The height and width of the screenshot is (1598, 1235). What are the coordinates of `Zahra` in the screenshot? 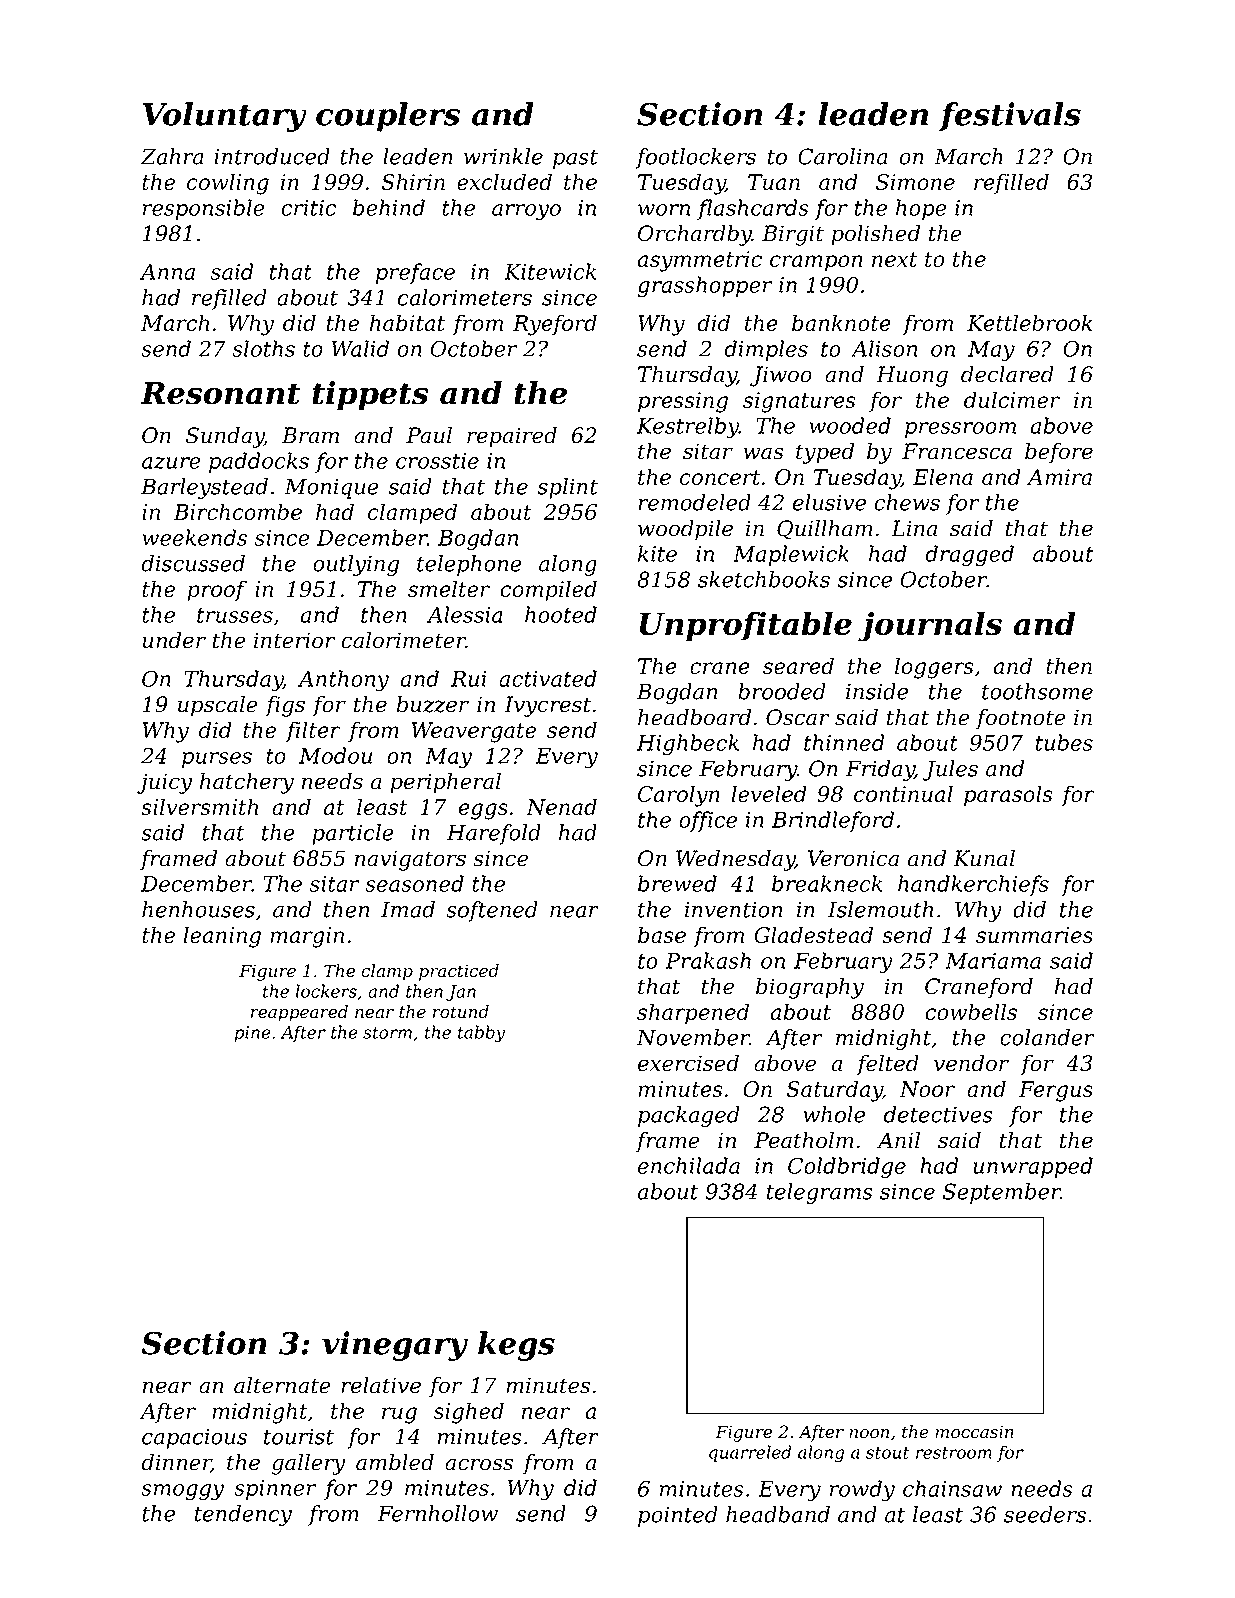 It's located at (172, 156).
